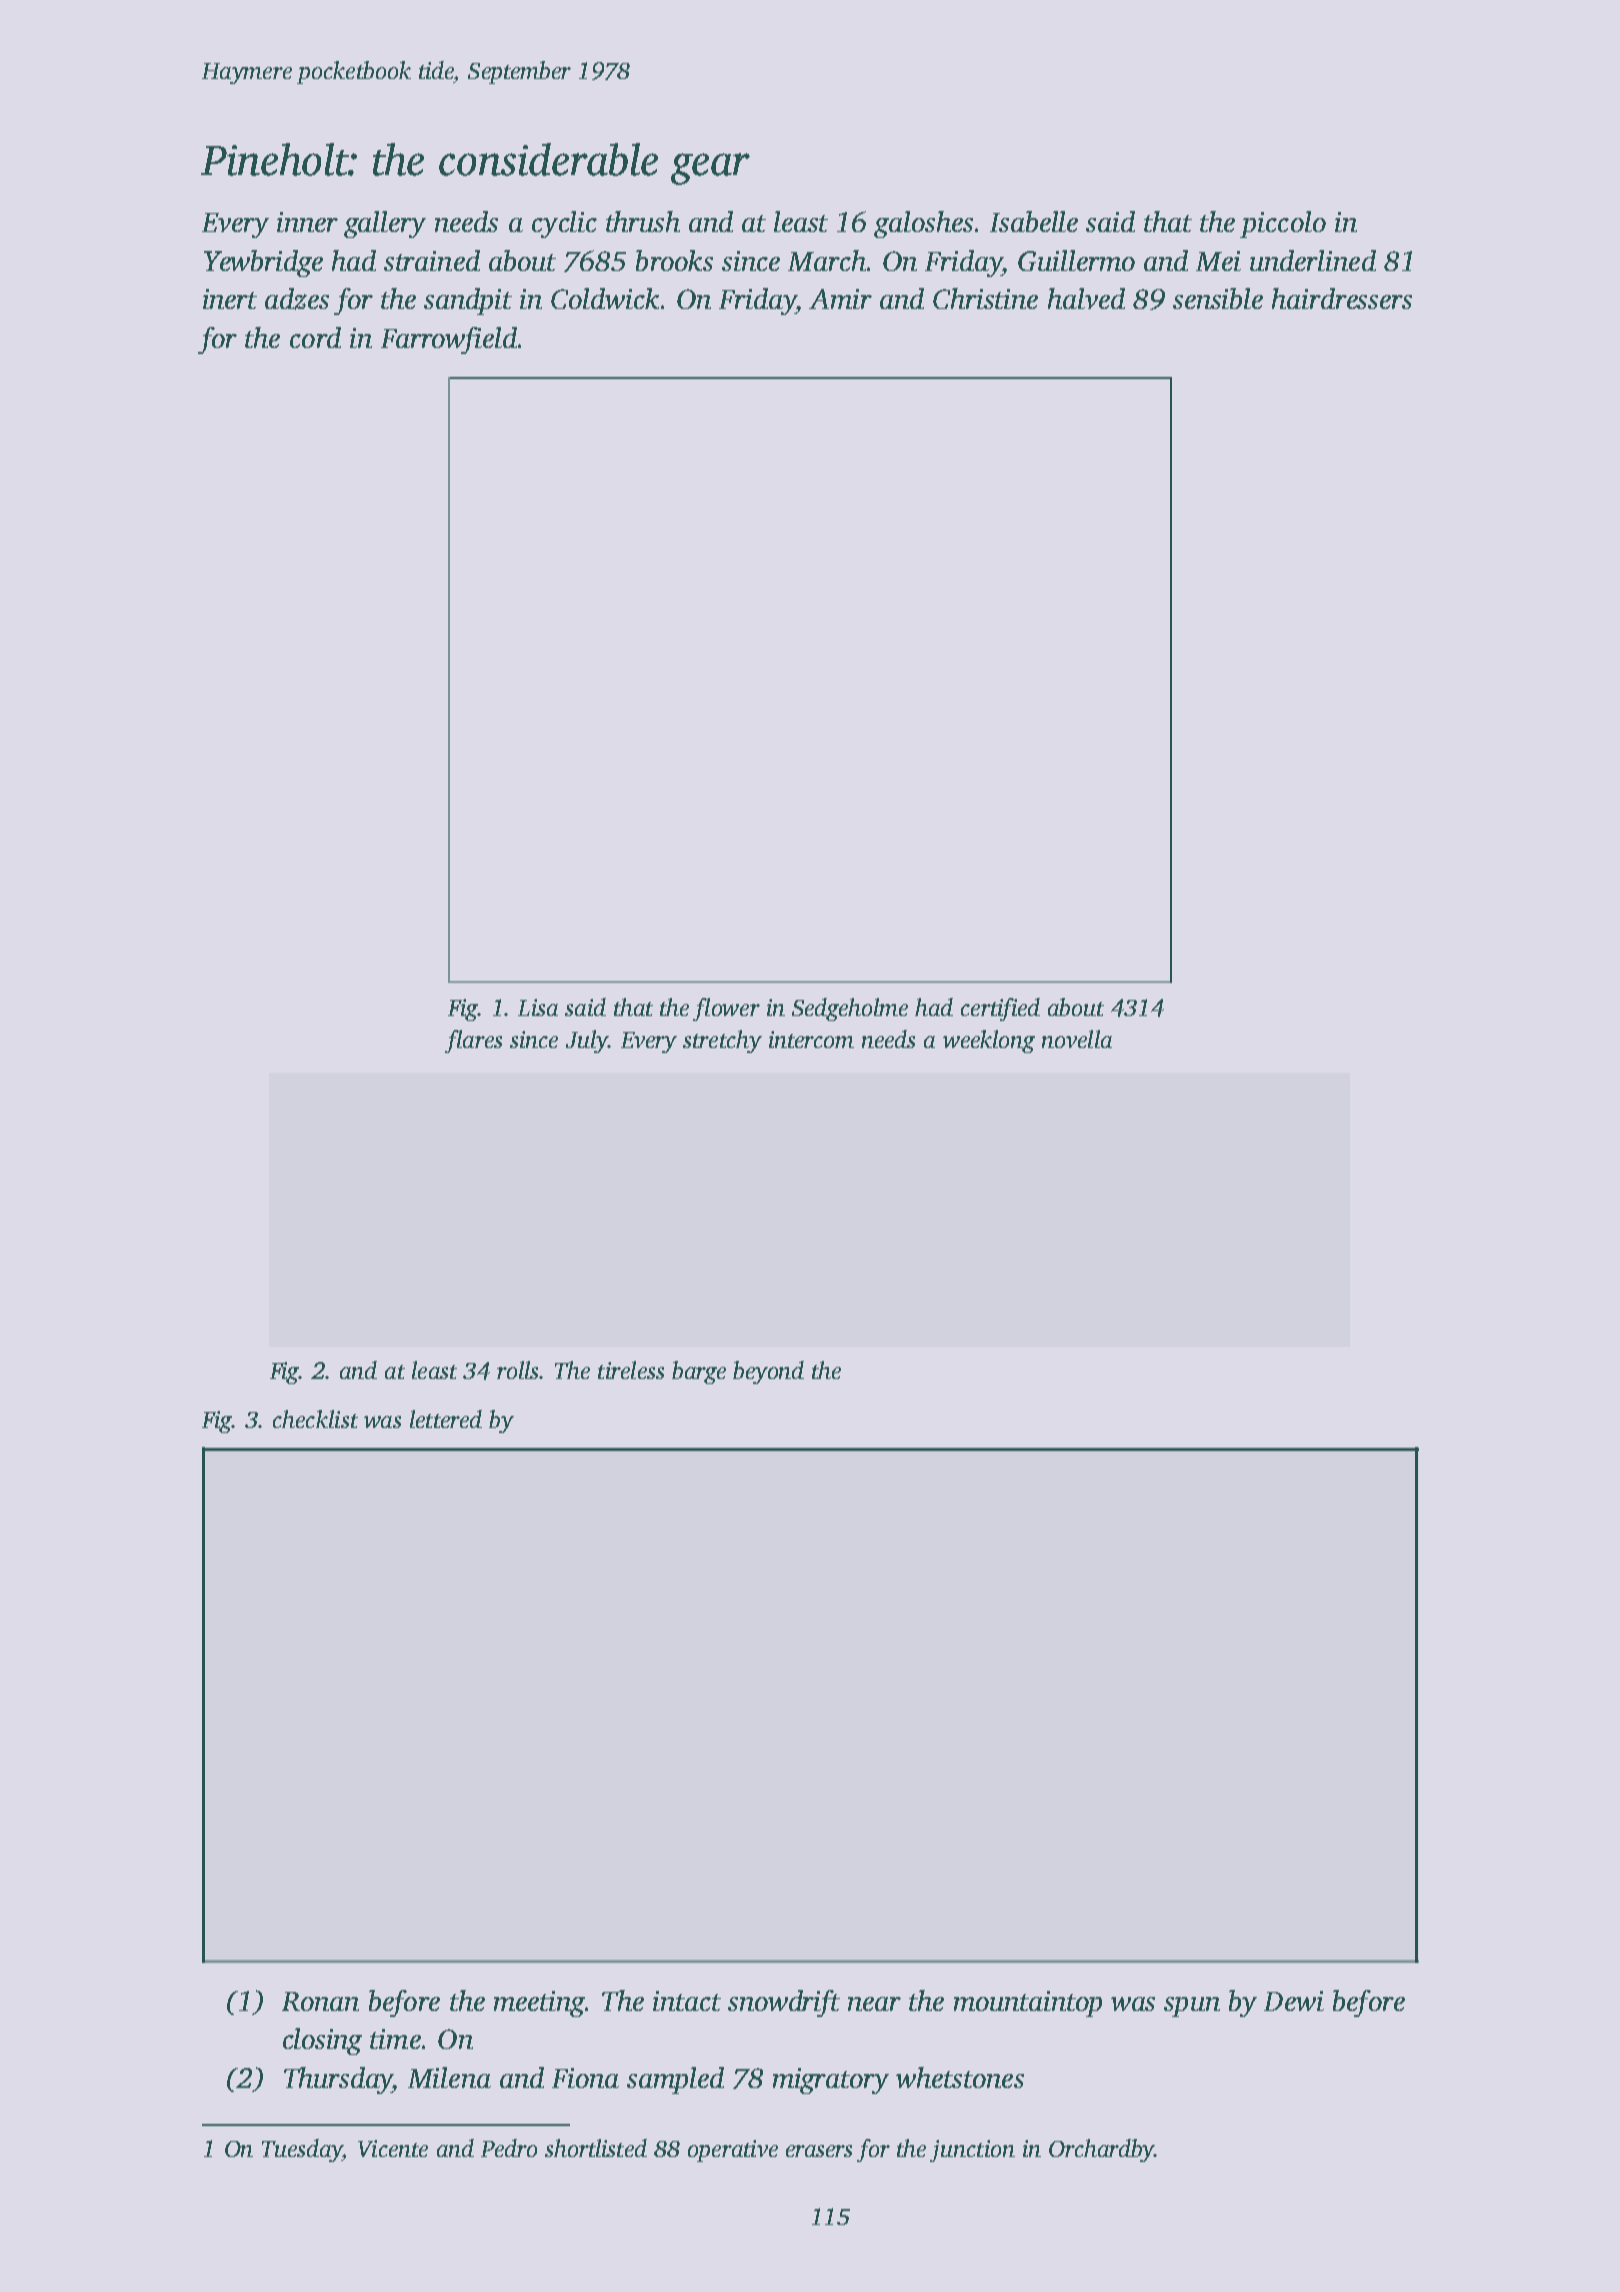  I want to click on certified, so click(1000, 1009).
